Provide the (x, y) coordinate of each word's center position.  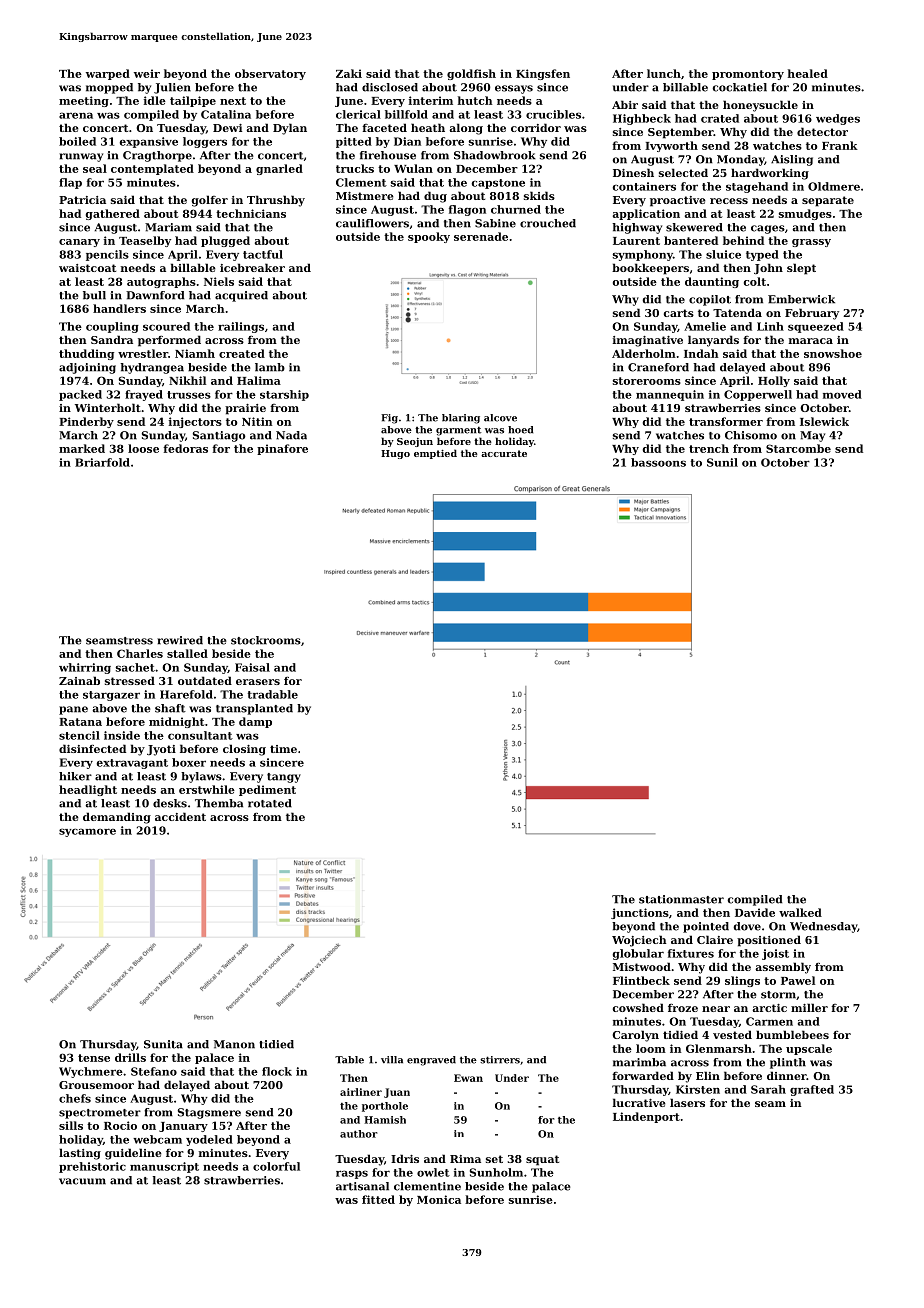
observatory (270, 74)
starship (284, 395)
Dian (407, 141)
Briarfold (102, 462)
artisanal (362, 1186)
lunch (664, 73)
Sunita (163, 1044)
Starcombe (798, 448)
